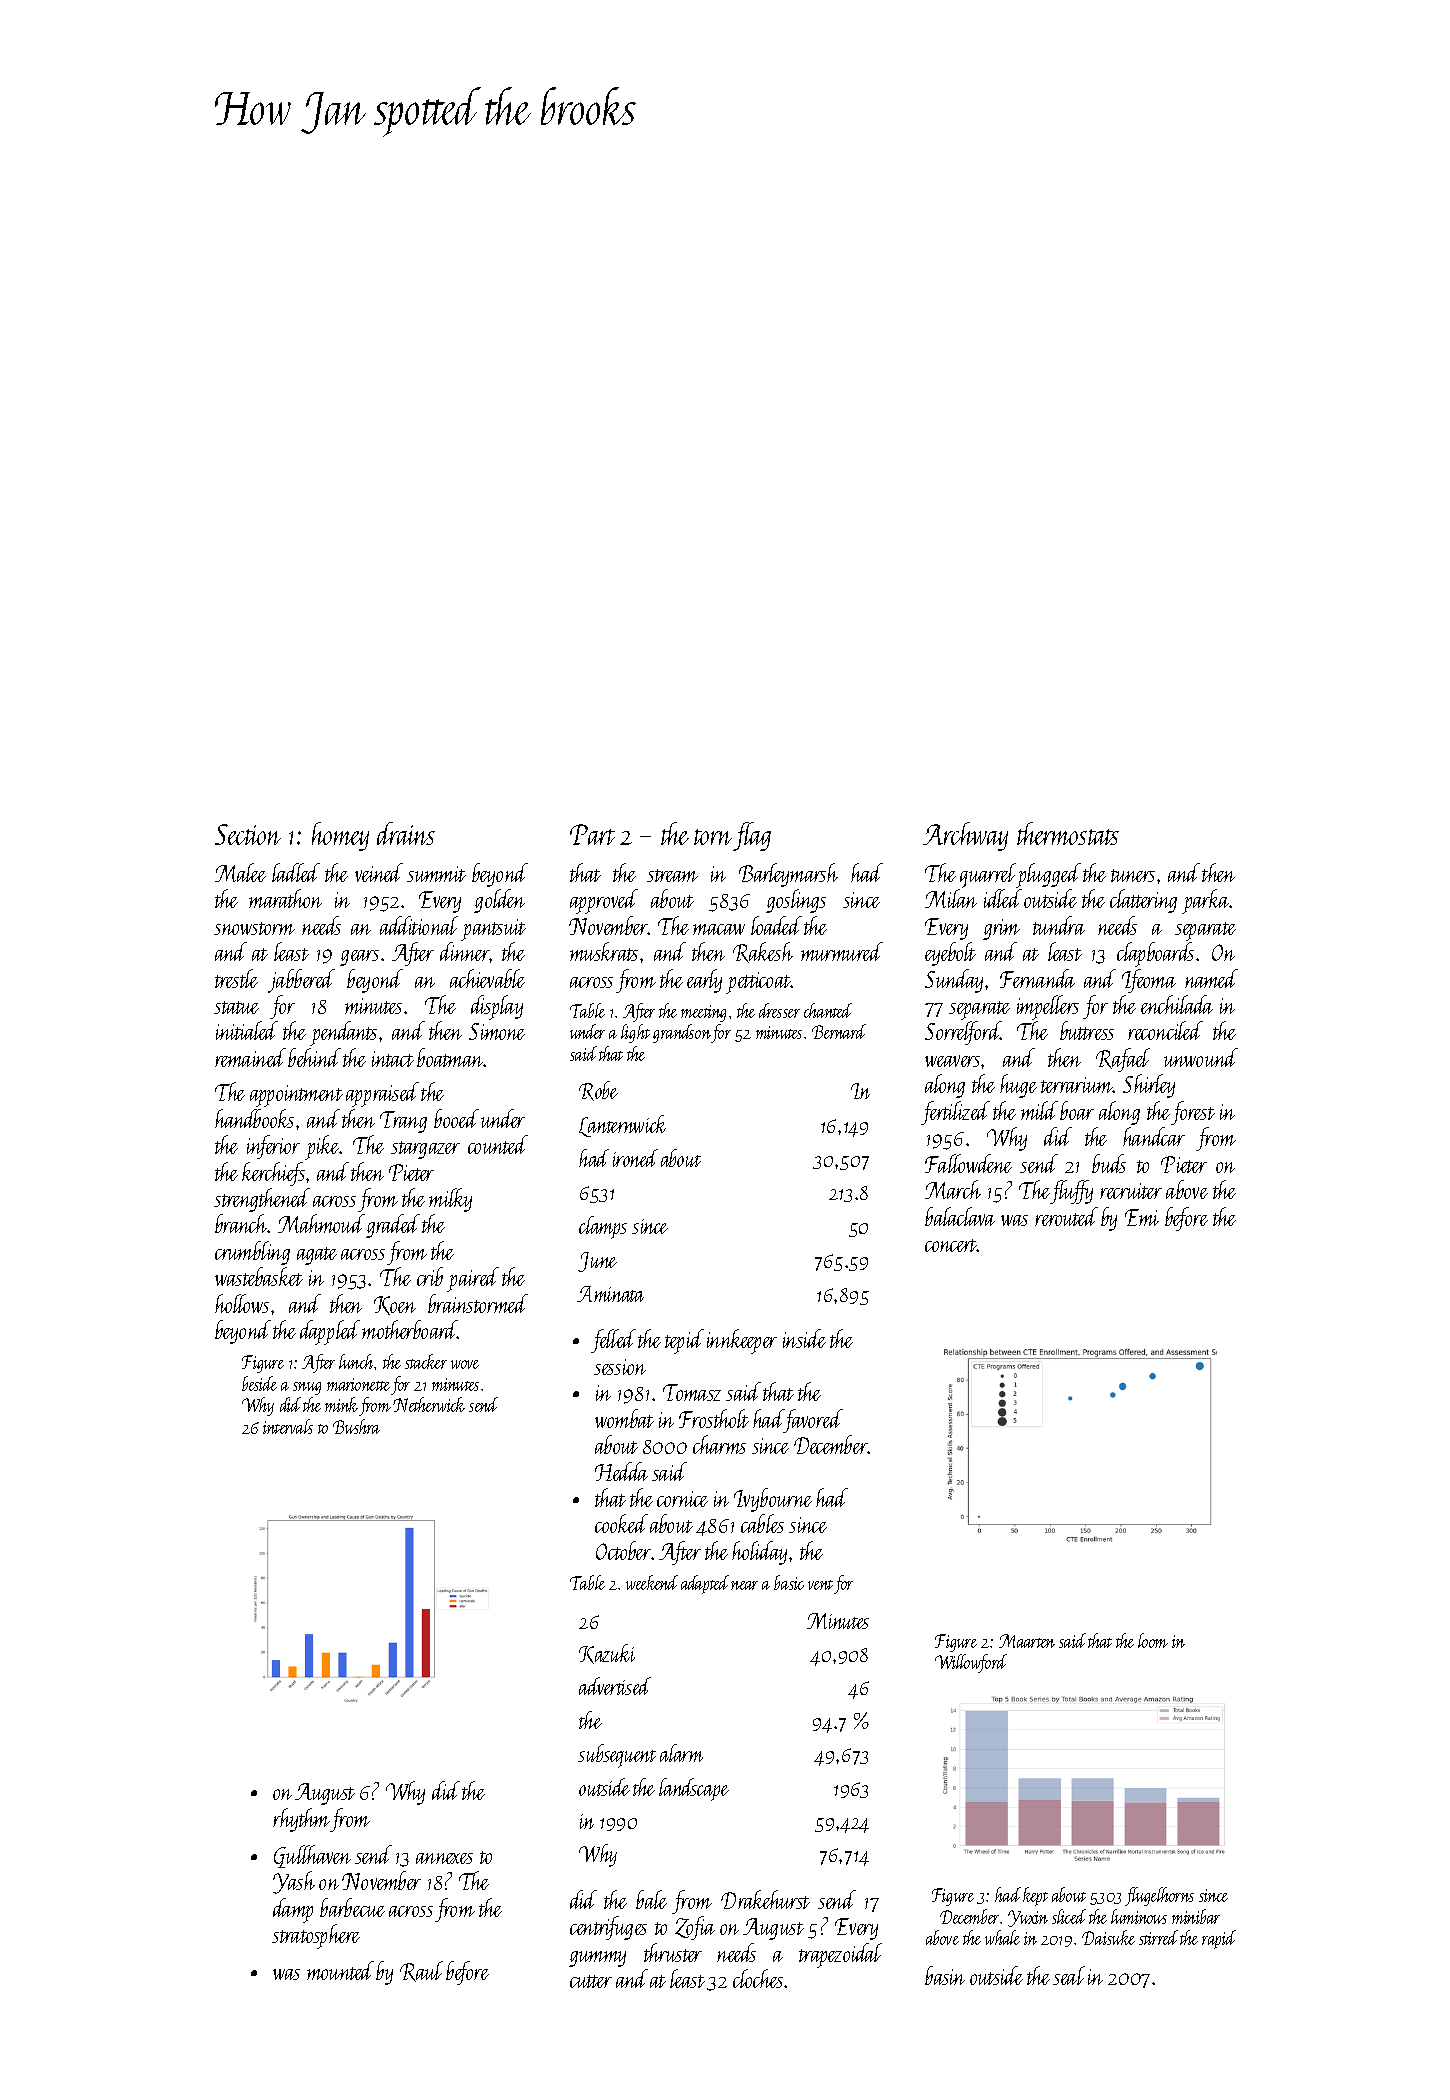 This image has width=1450, height=2100. Describe the element at coordinates (971, 1663) in the image. I see `Willowford` at that location.
